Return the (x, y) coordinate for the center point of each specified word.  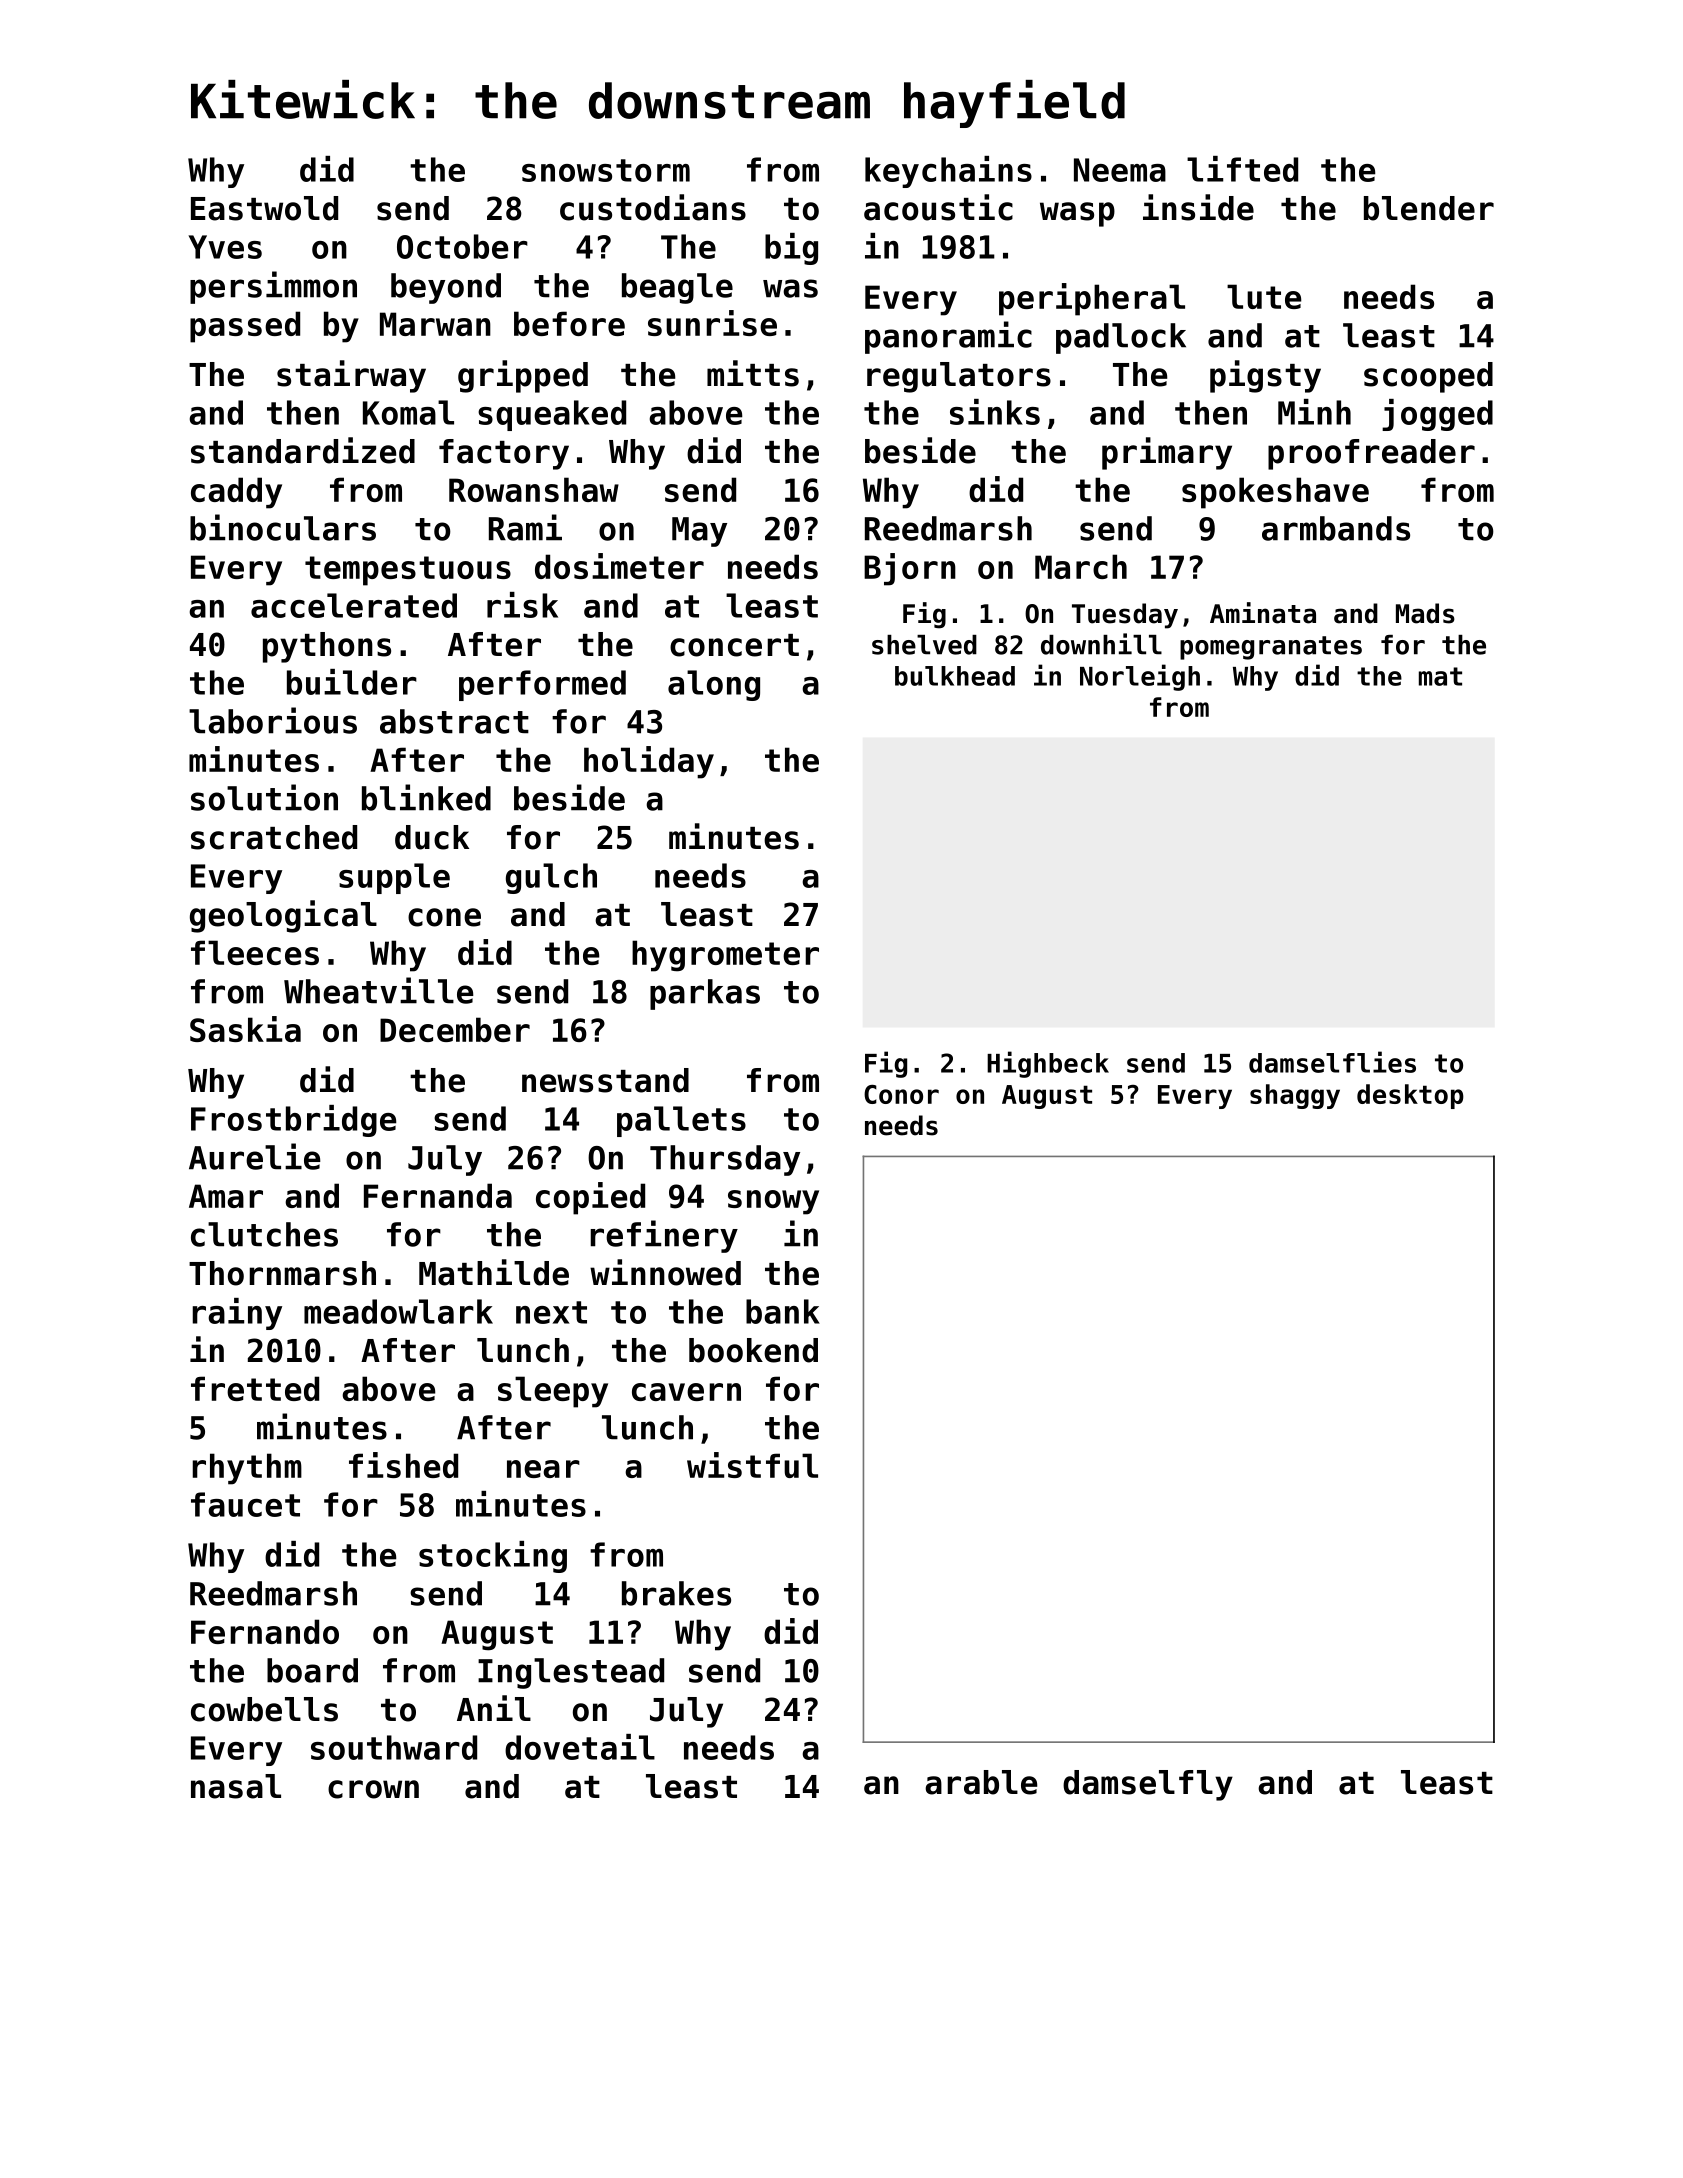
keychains (948, 172)
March (1081, 566)
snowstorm (606, 170)
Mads (1425, 613)
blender (1429, 208)
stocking (493, 1557)
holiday (649, 762)
